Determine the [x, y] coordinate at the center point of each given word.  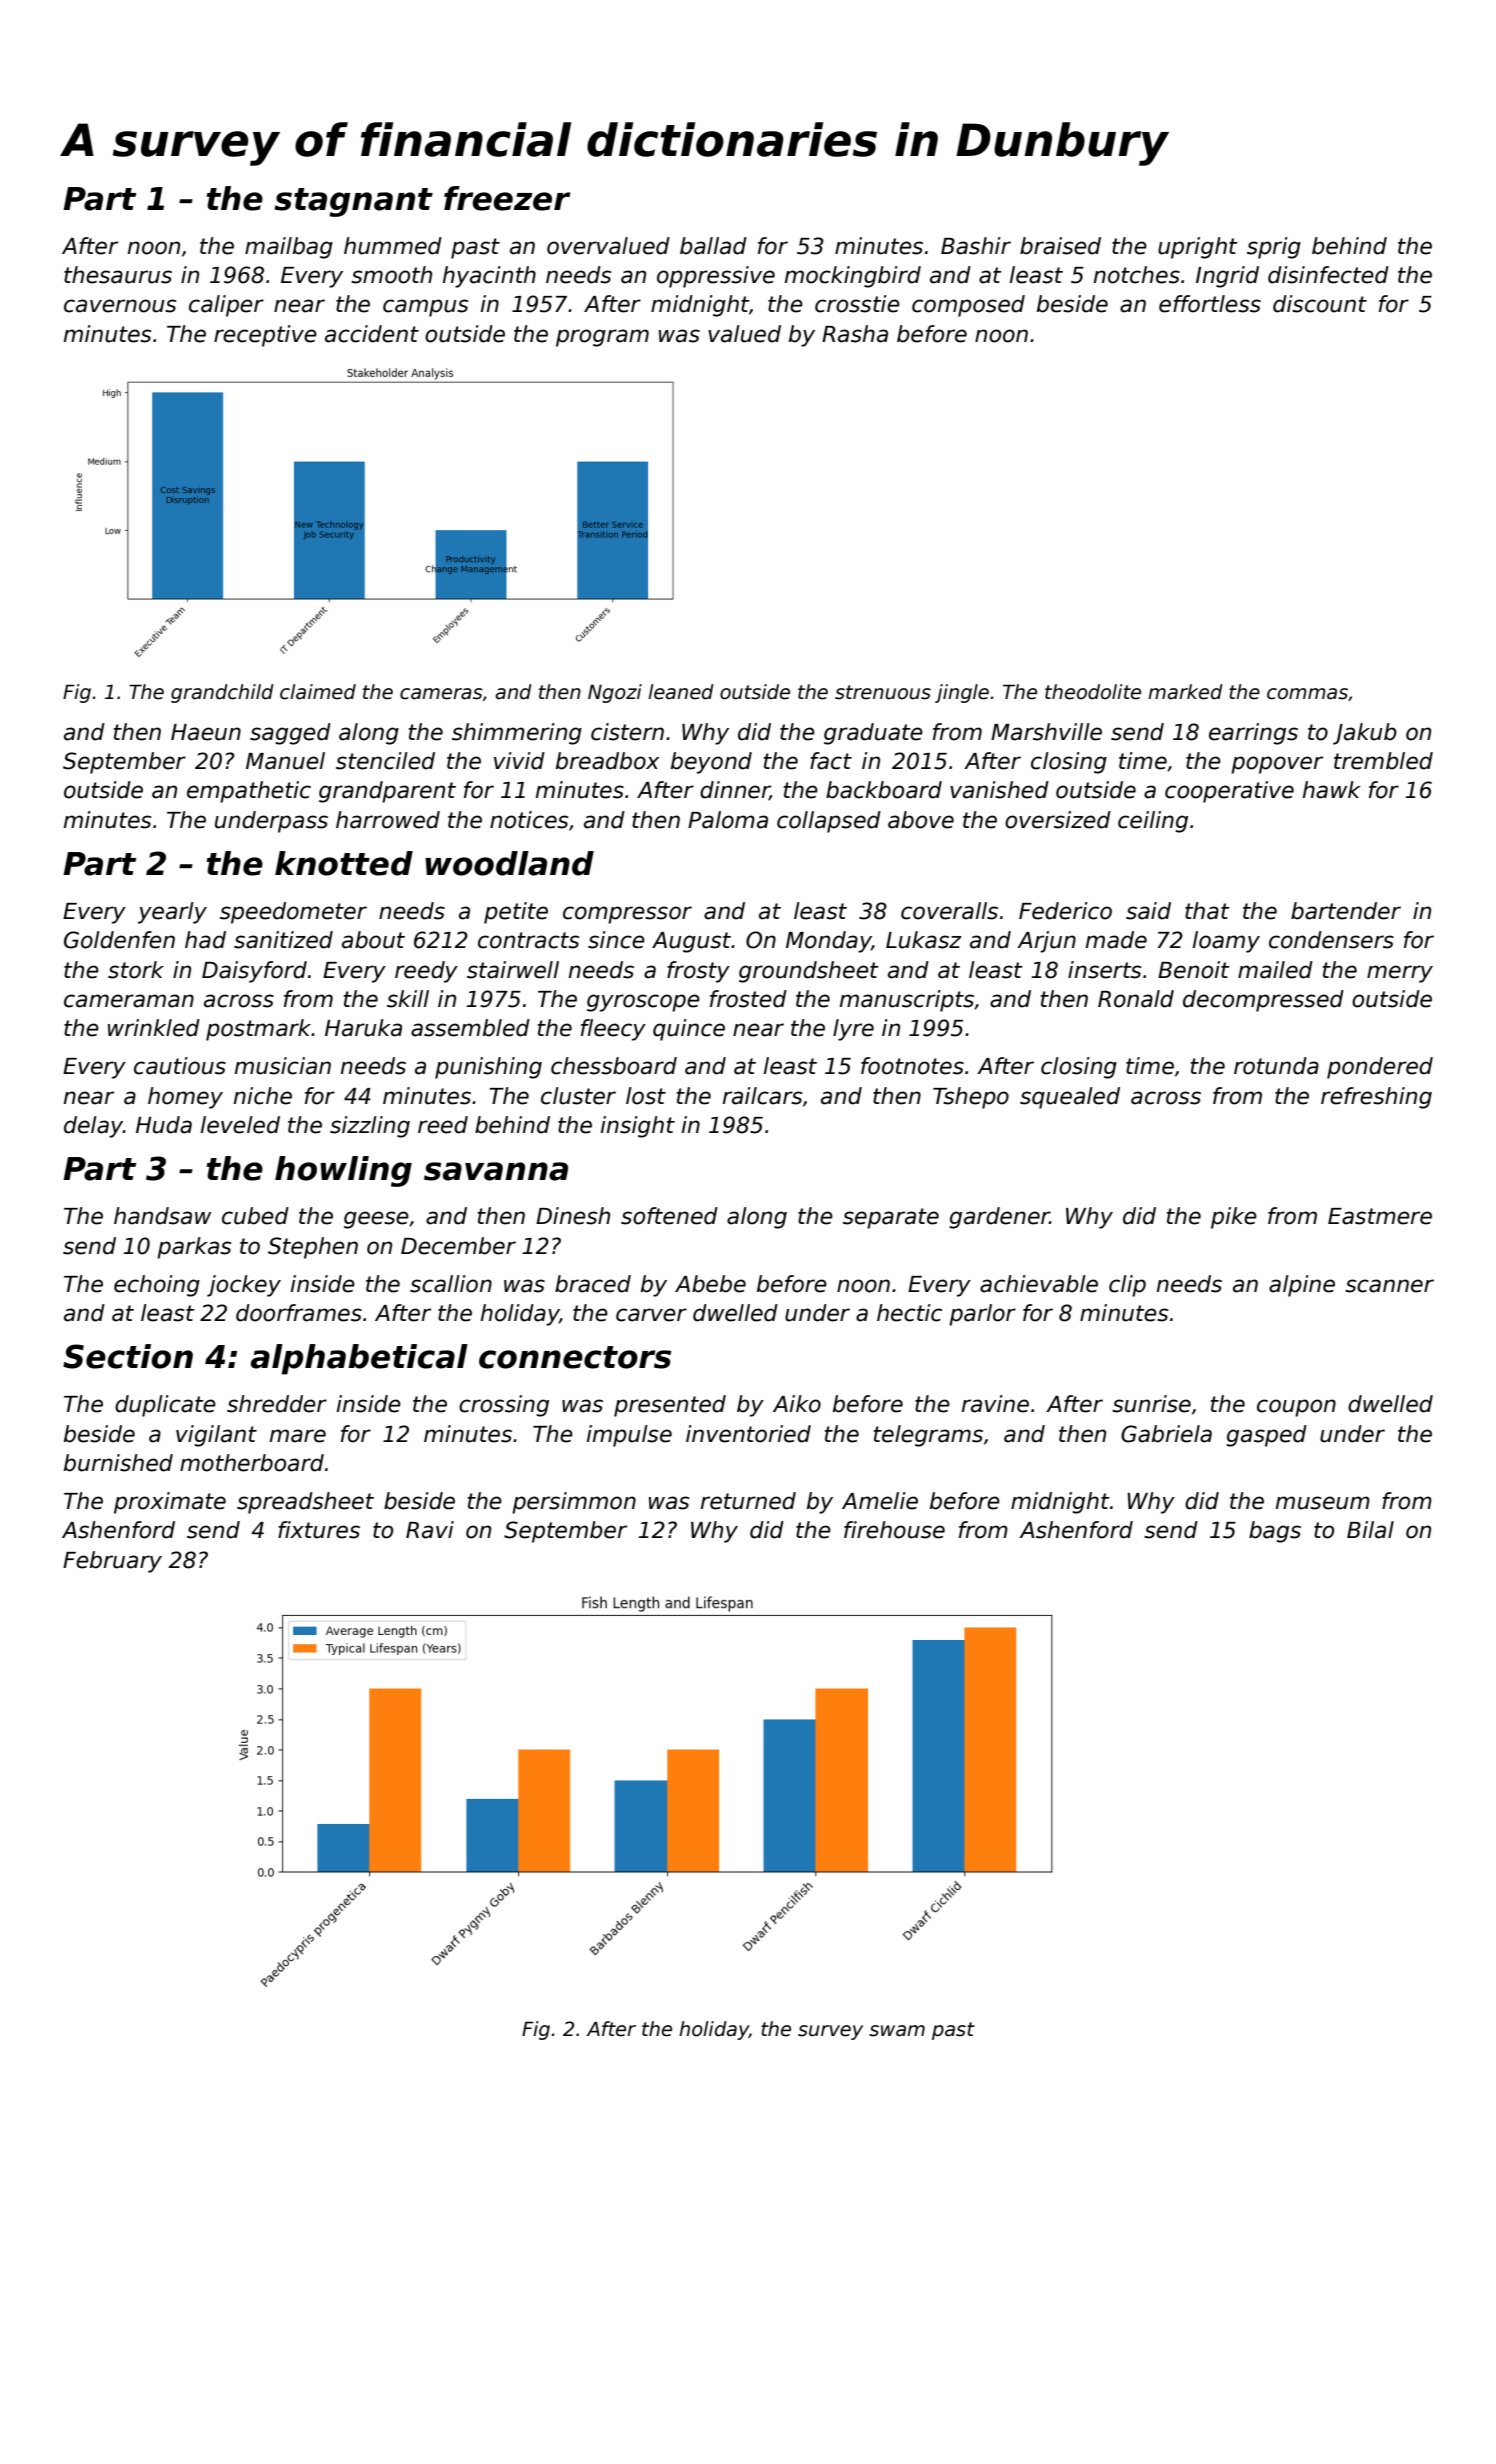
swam [897, 2031]
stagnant [353, 202]
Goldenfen [119, 940]
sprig [1274, 248]
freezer [507, 198]
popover [1277, 765]
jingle [962, 693]
